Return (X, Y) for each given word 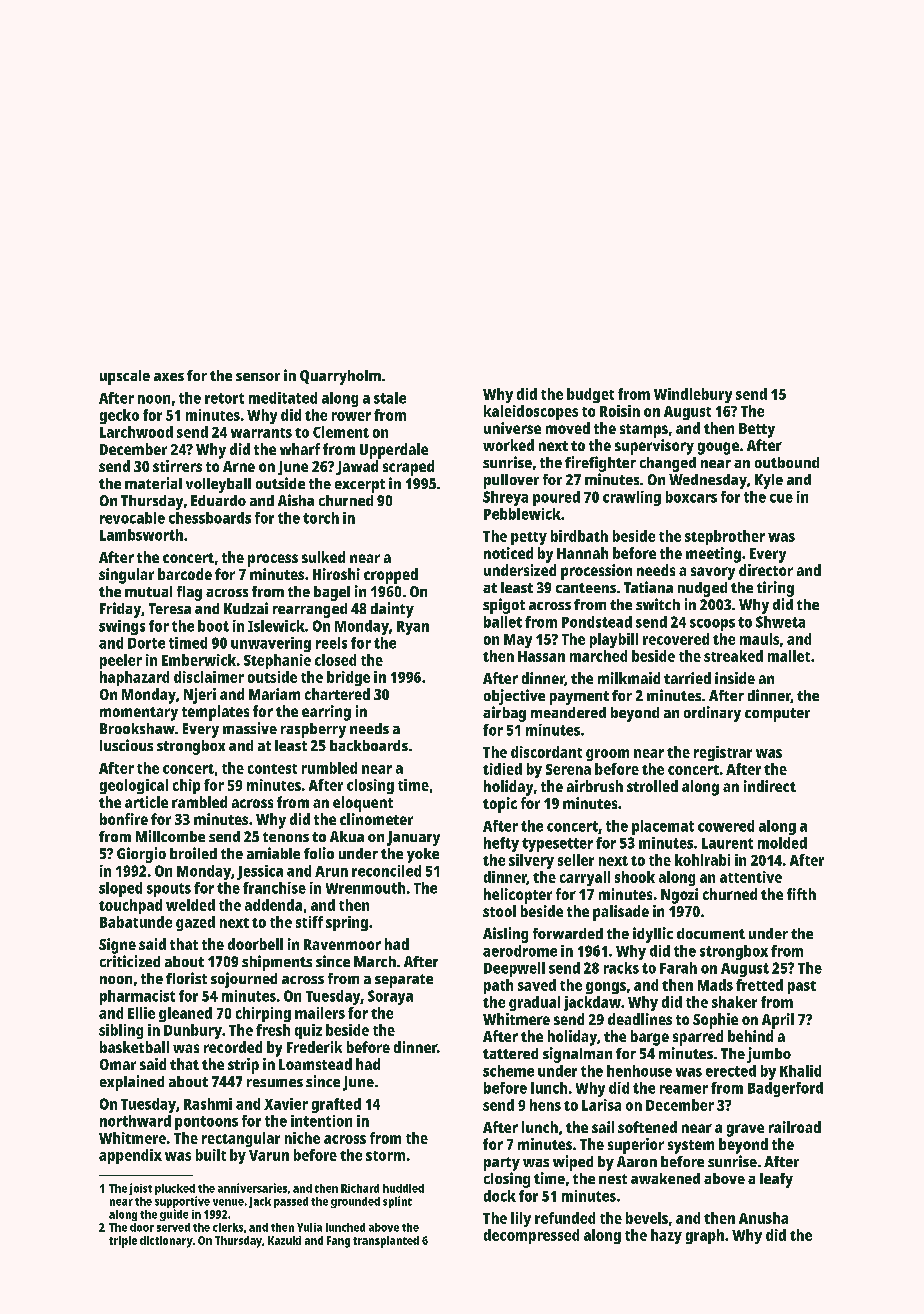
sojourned (244, 980)
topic (500, 805)
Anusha (763, 1218)
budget (590, 395)
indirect (770, 786)
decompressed (531, 1236)
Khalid (800, 1071)
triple (123, 1242)
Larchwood (136, 432)
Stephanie (277, 661)
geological (134, 786)
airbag (504, 714)
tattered (510, 1053)
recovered (676, 639)
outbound (787, 462)
